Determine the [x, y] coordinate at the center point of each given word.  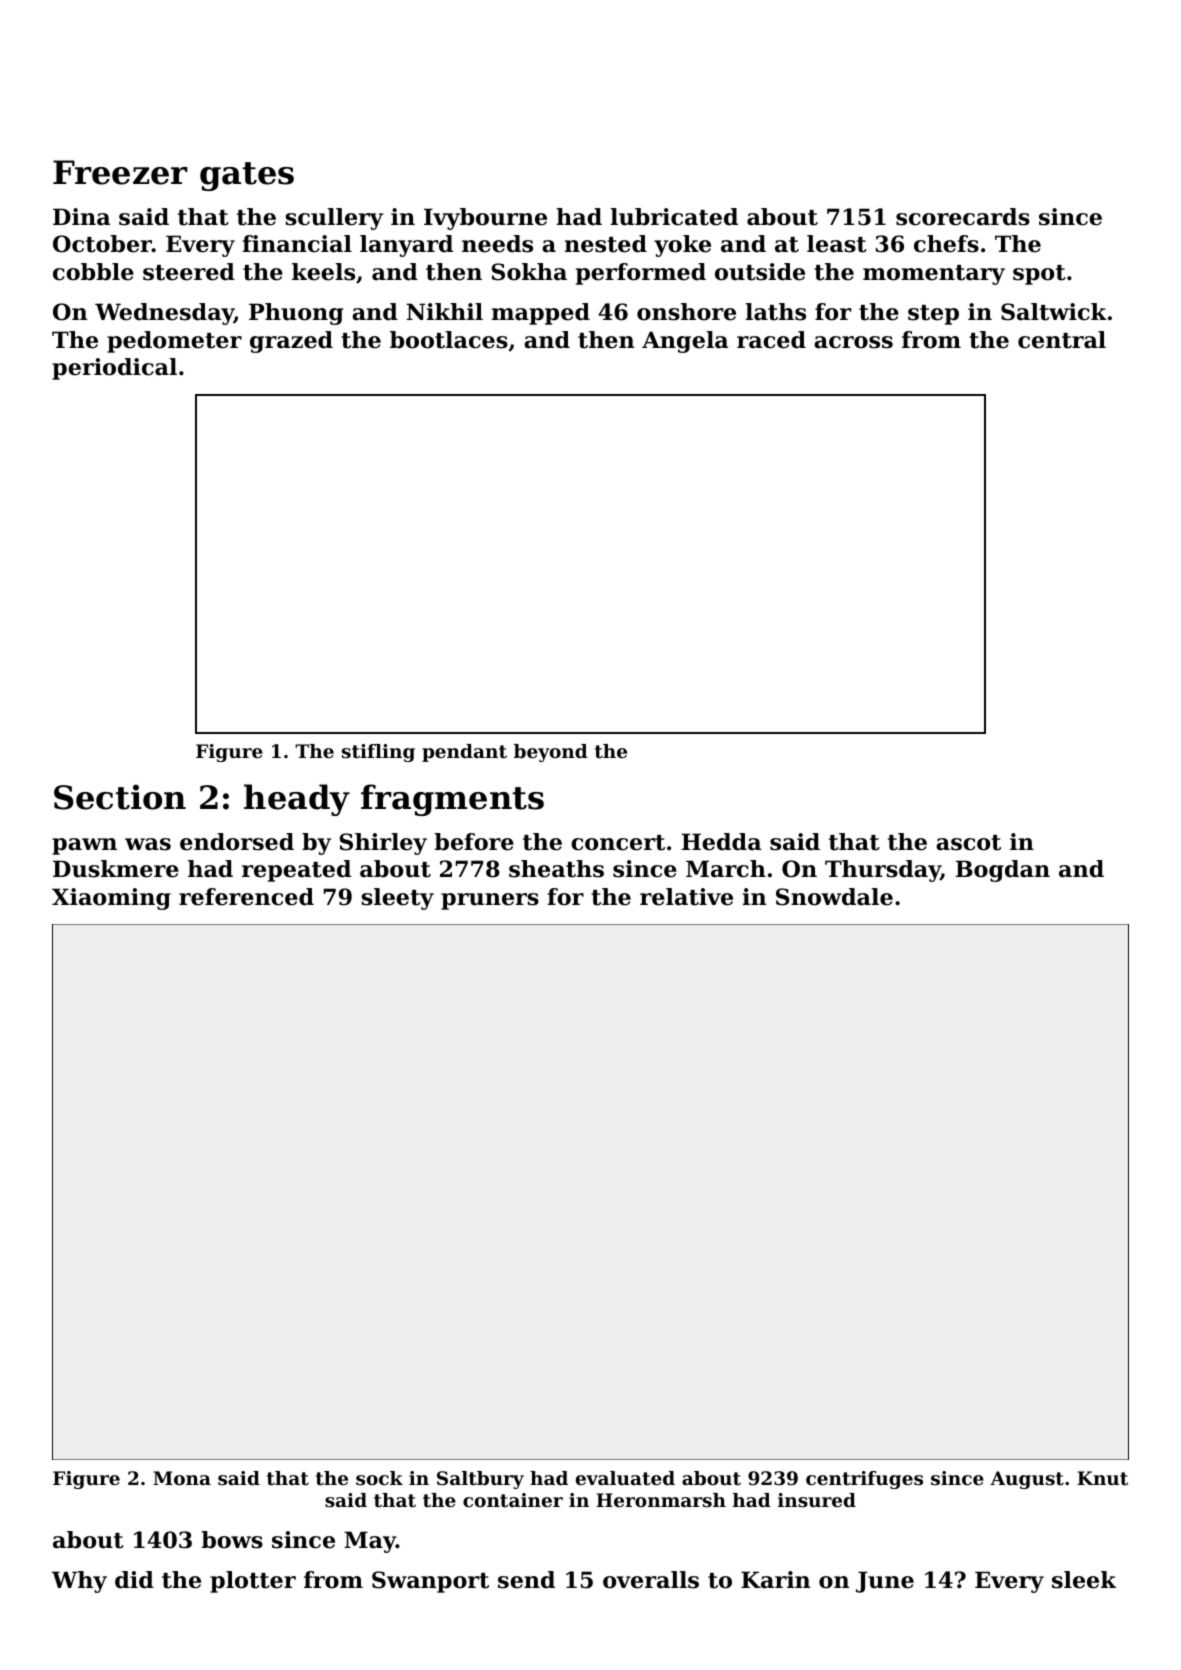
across [853, 342]
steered [189, 272]
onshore [686, 312]
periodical [114, 369]
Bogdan [1003, 871]
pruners [490, 901]
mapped [541, 314]
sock [379, 1478]
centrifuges [864, 1480]
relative [686, 897]
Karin [775, 1580]
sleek [1084, 1580]
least [837, 244]
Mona [182, 1478]
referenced [246, 897]
